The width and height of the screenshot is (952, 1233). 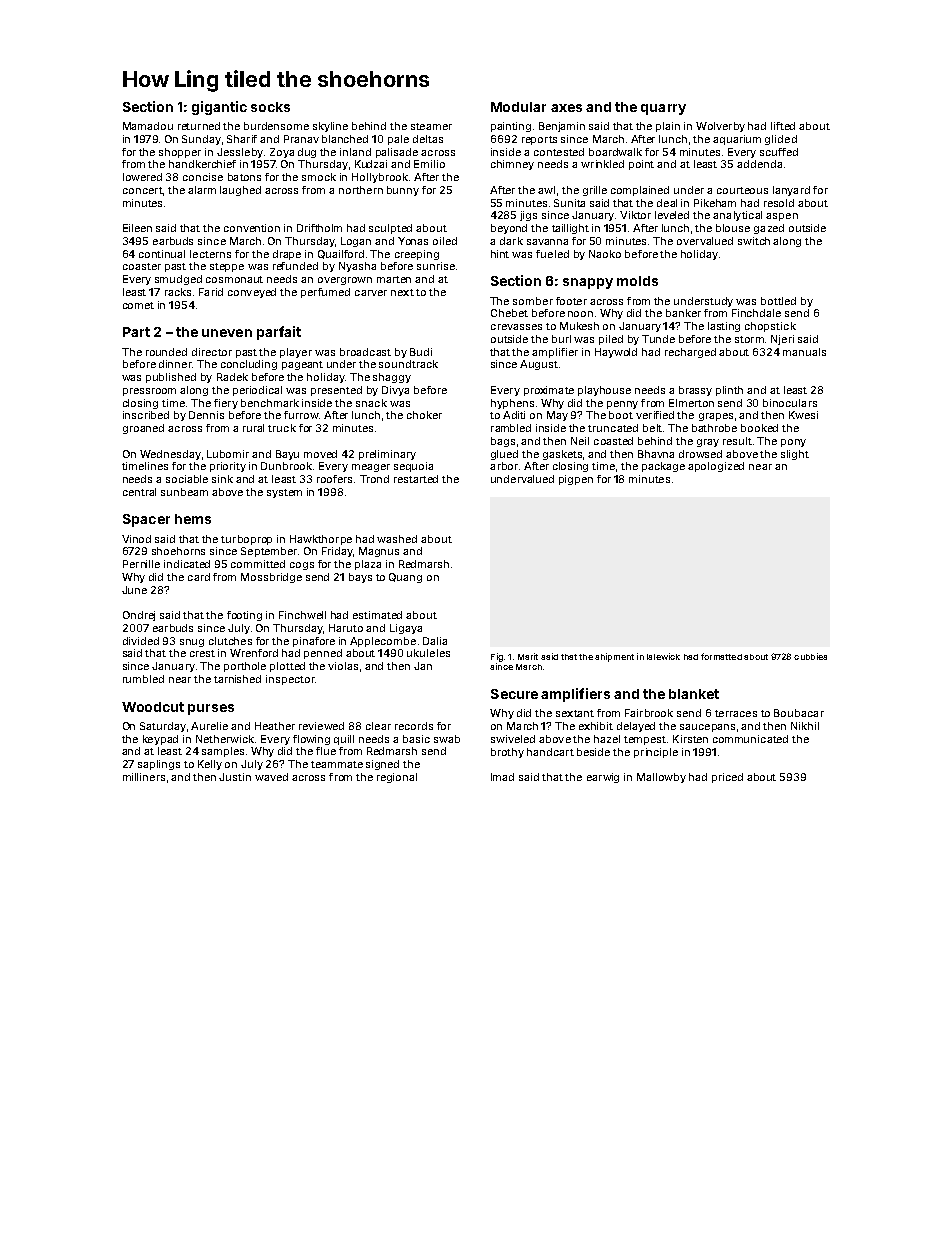 What do you see at coordinates (569, 203) in the screenshot?
I see `Sunita` at bounding box center [569, 203].
